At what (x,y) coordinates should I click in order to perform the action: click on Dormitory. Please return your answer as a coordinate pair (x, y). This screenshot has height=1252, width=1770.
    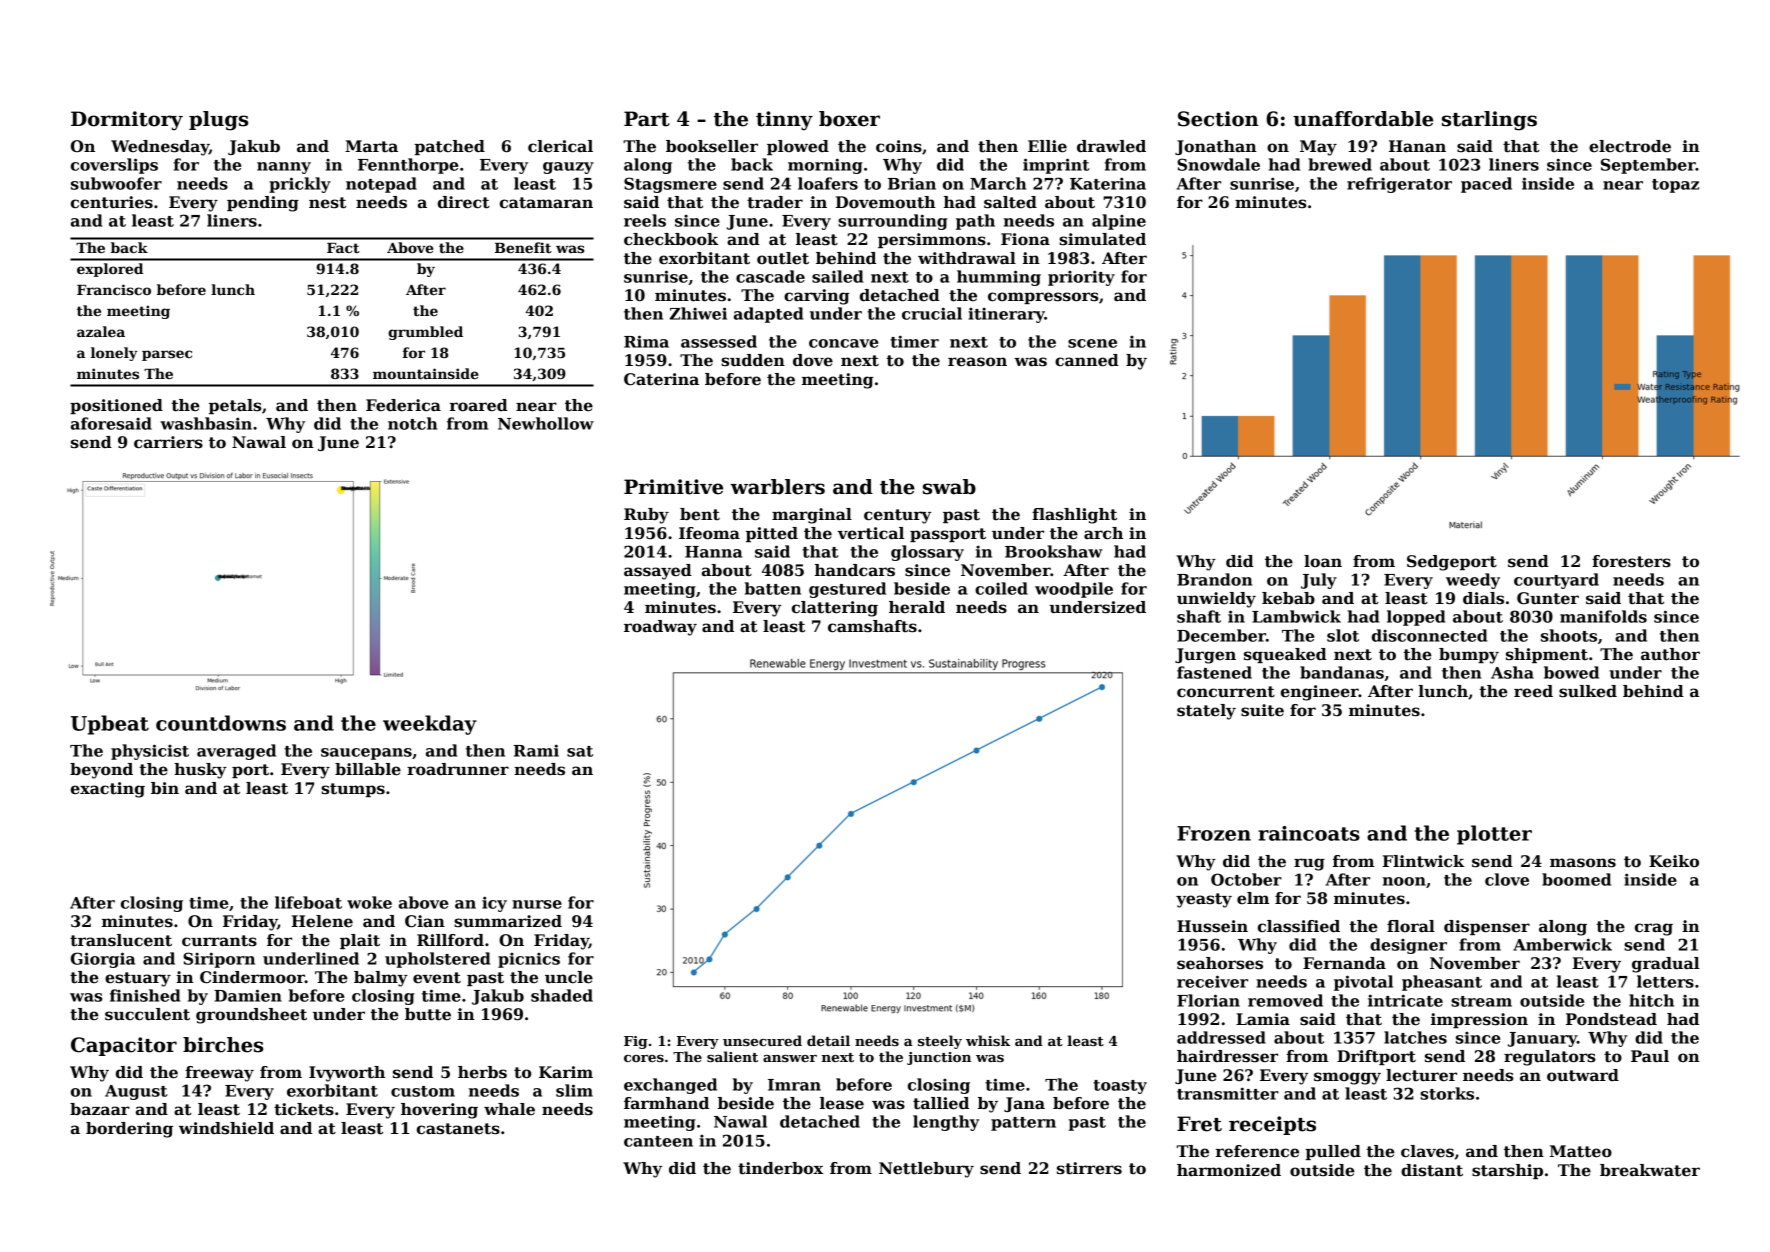
    Looking at the image, I should click on (127, 121).
